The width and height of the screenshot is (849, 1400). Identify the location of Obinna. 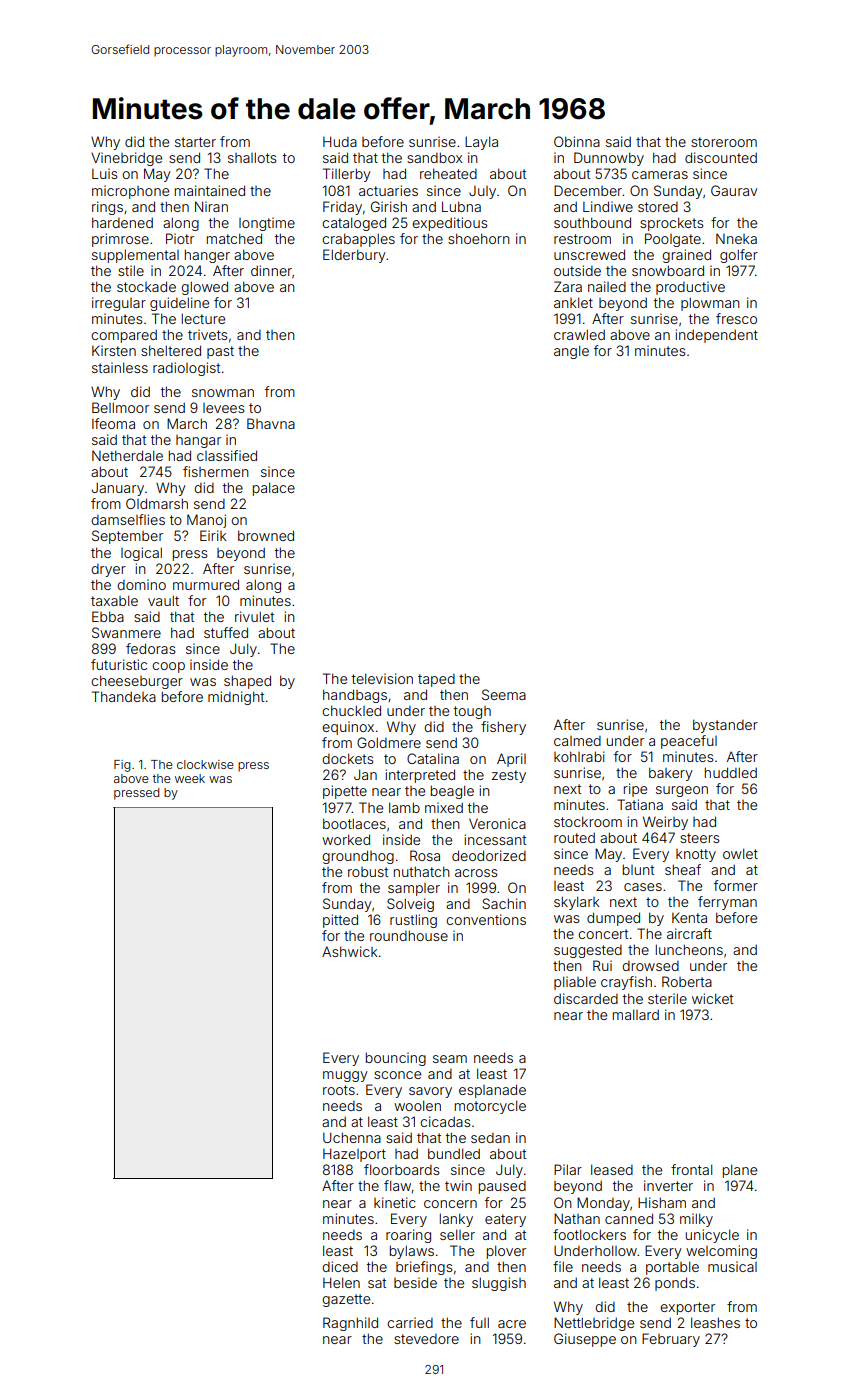
(577, 141).
